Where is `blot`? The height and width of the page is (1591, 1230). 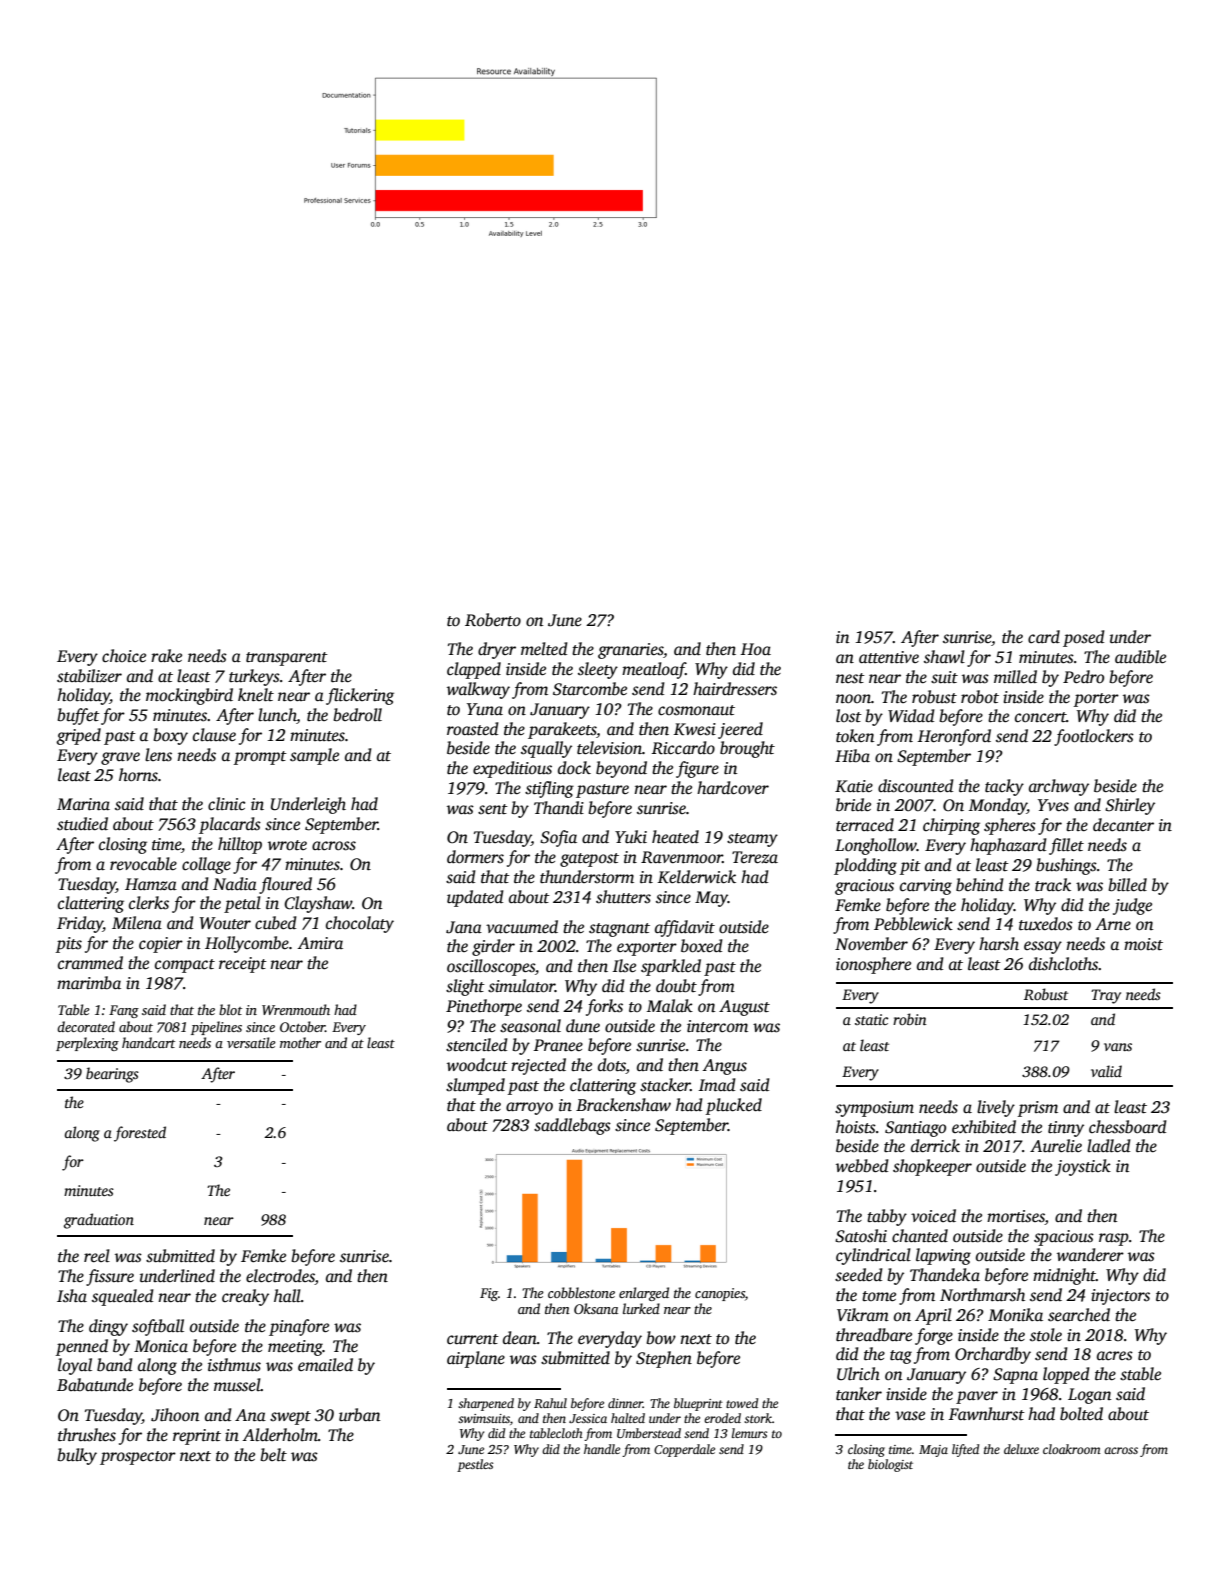
blot is located at coordinates (230, 1009).
